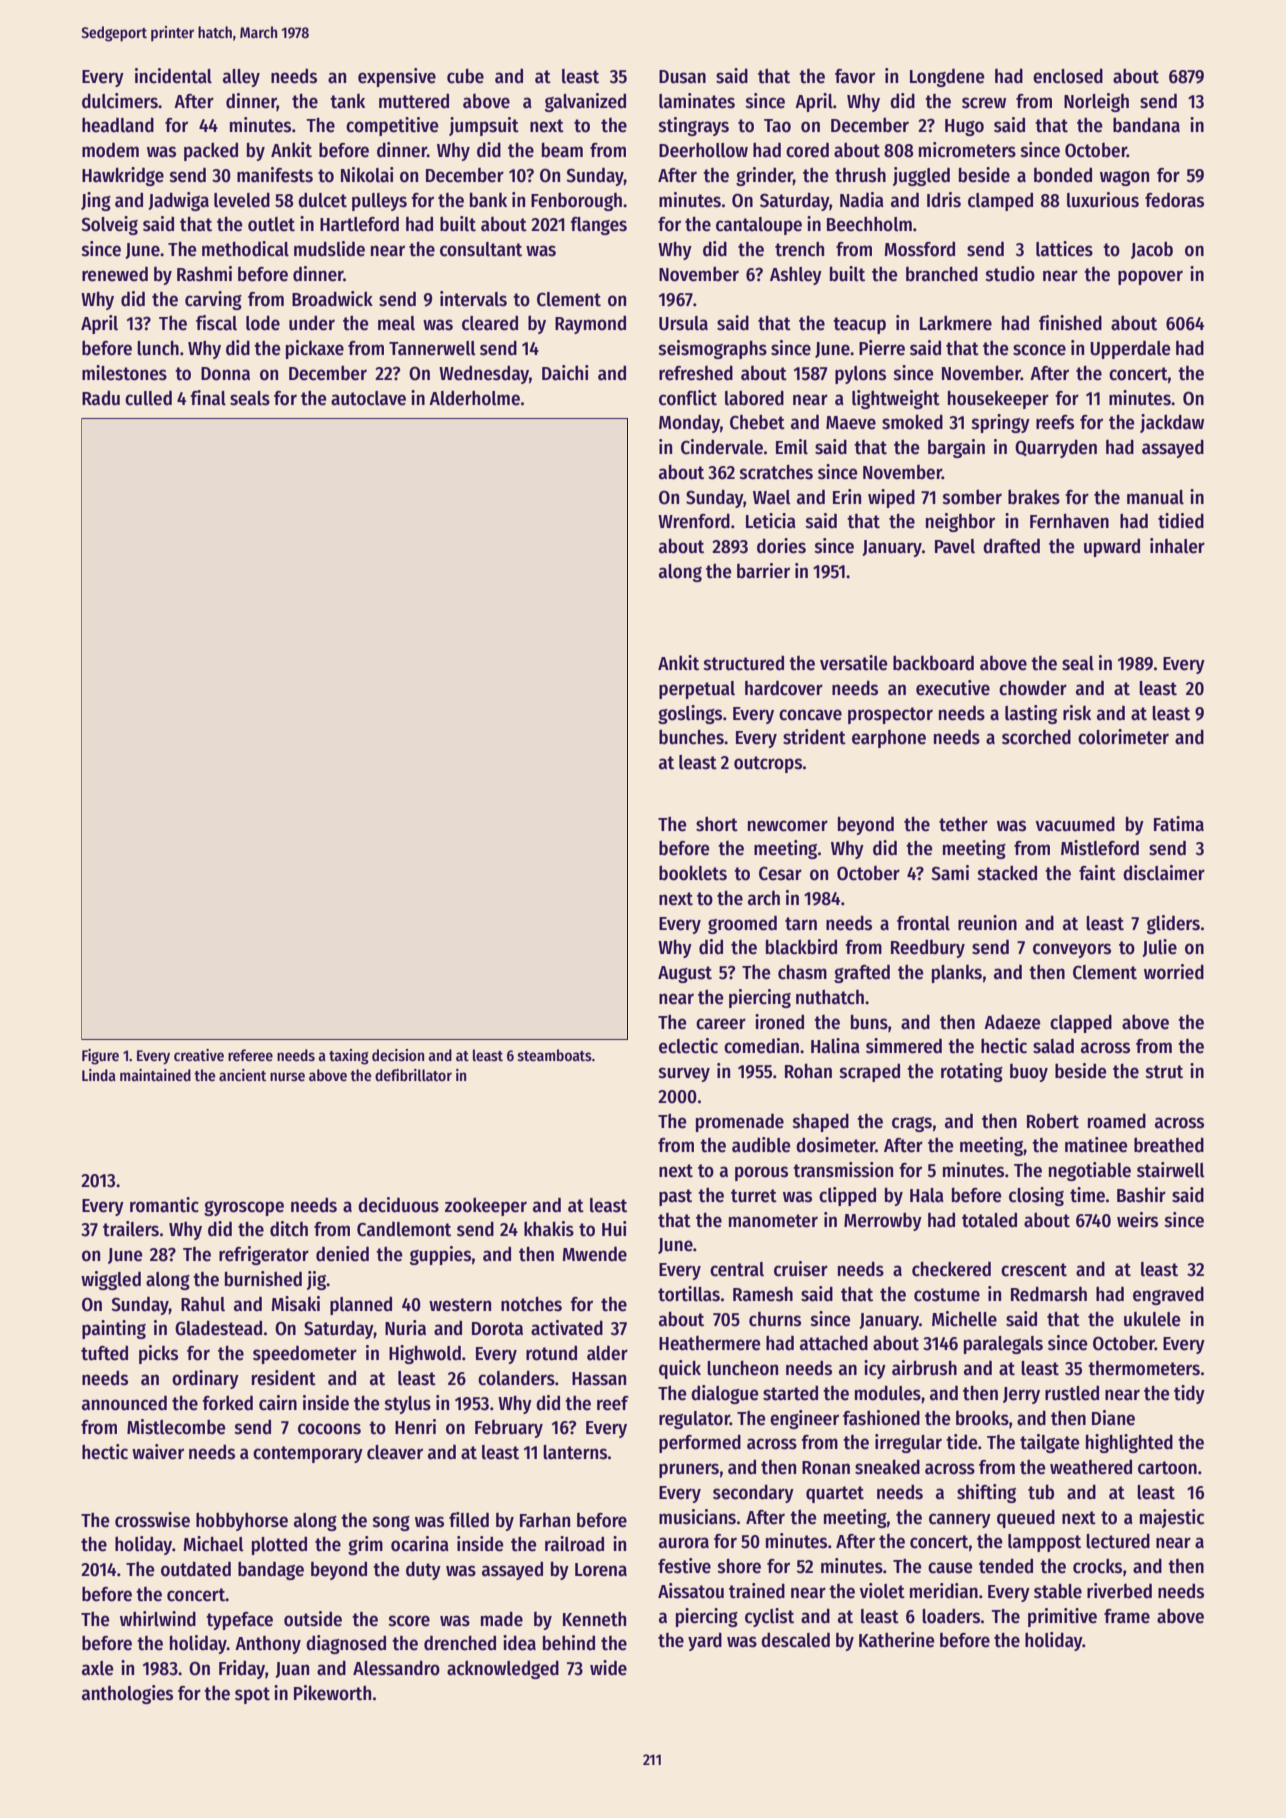 The image size is (1286, 1818). What do you see at coordinates (252, 1695) in the screenshot?
I see `spot` at bounding box center [252, 1695].
